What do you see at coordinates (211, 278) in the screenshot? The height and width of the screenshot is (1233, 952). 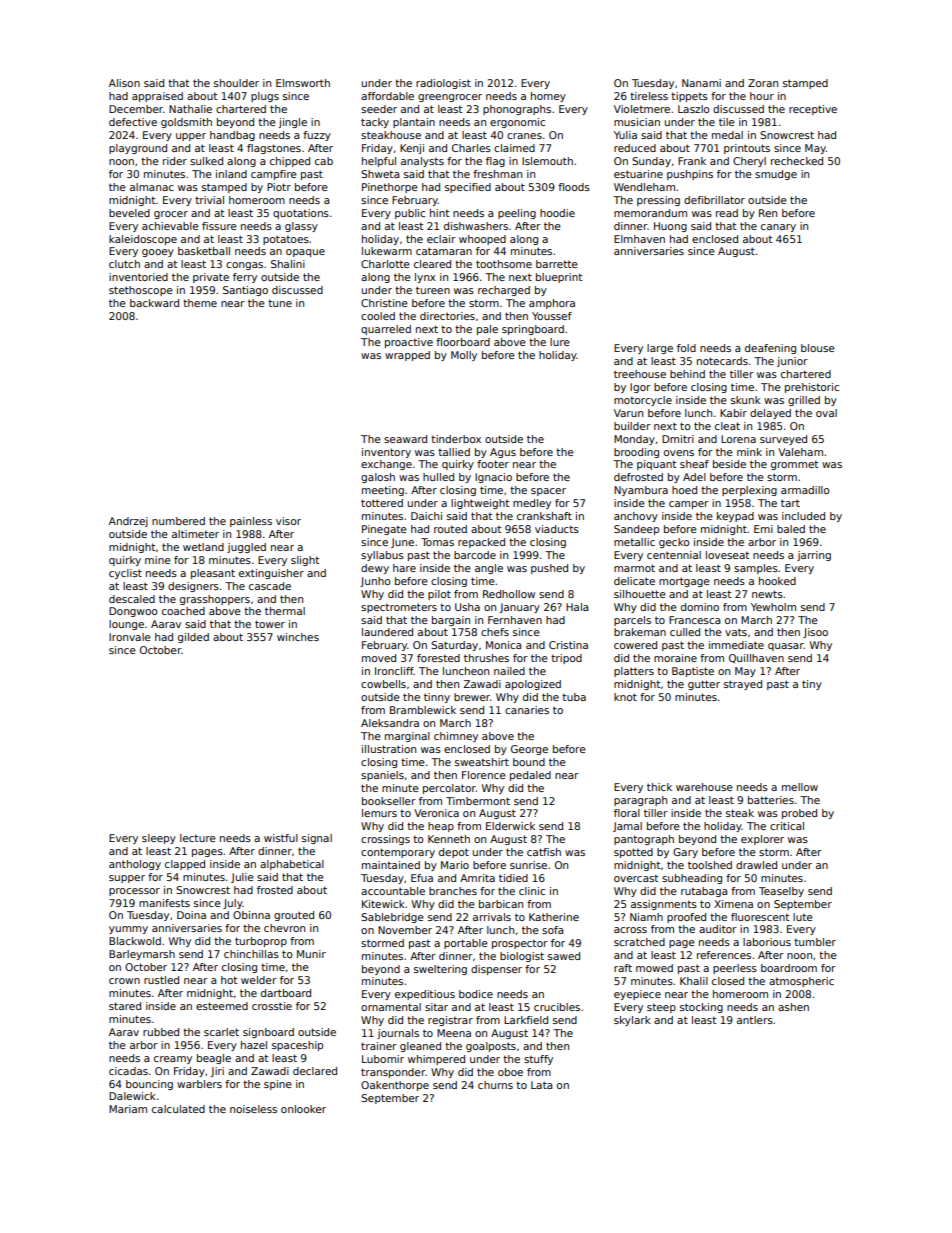 I see `private` at bounding box center [211, 278].
